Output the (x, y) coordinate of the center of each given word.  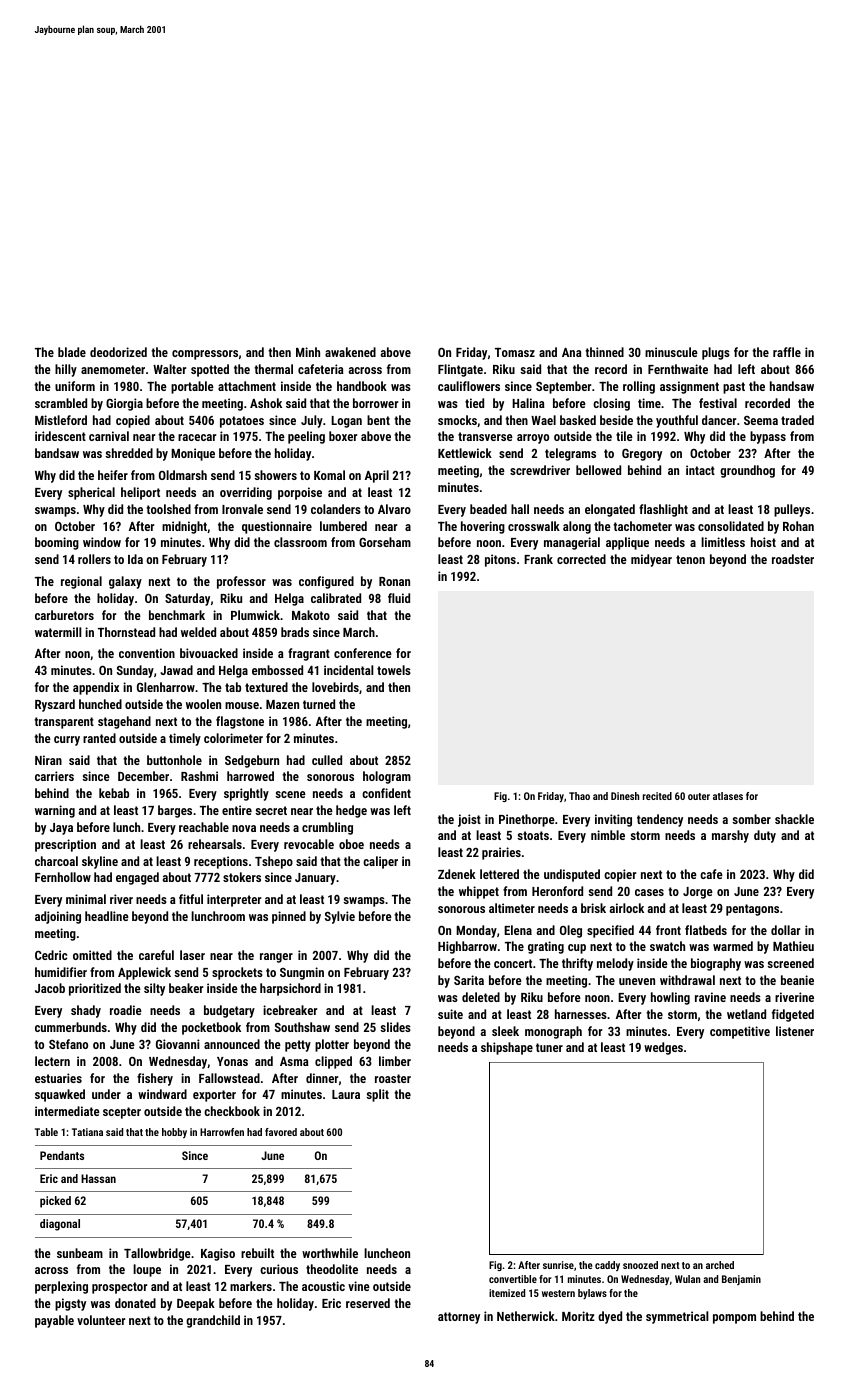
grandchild (213, 1321)
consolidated (731, 526)
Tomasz (515, 352)
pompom (734, 1319)
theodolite (332, 1269)
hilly (66, 370)
